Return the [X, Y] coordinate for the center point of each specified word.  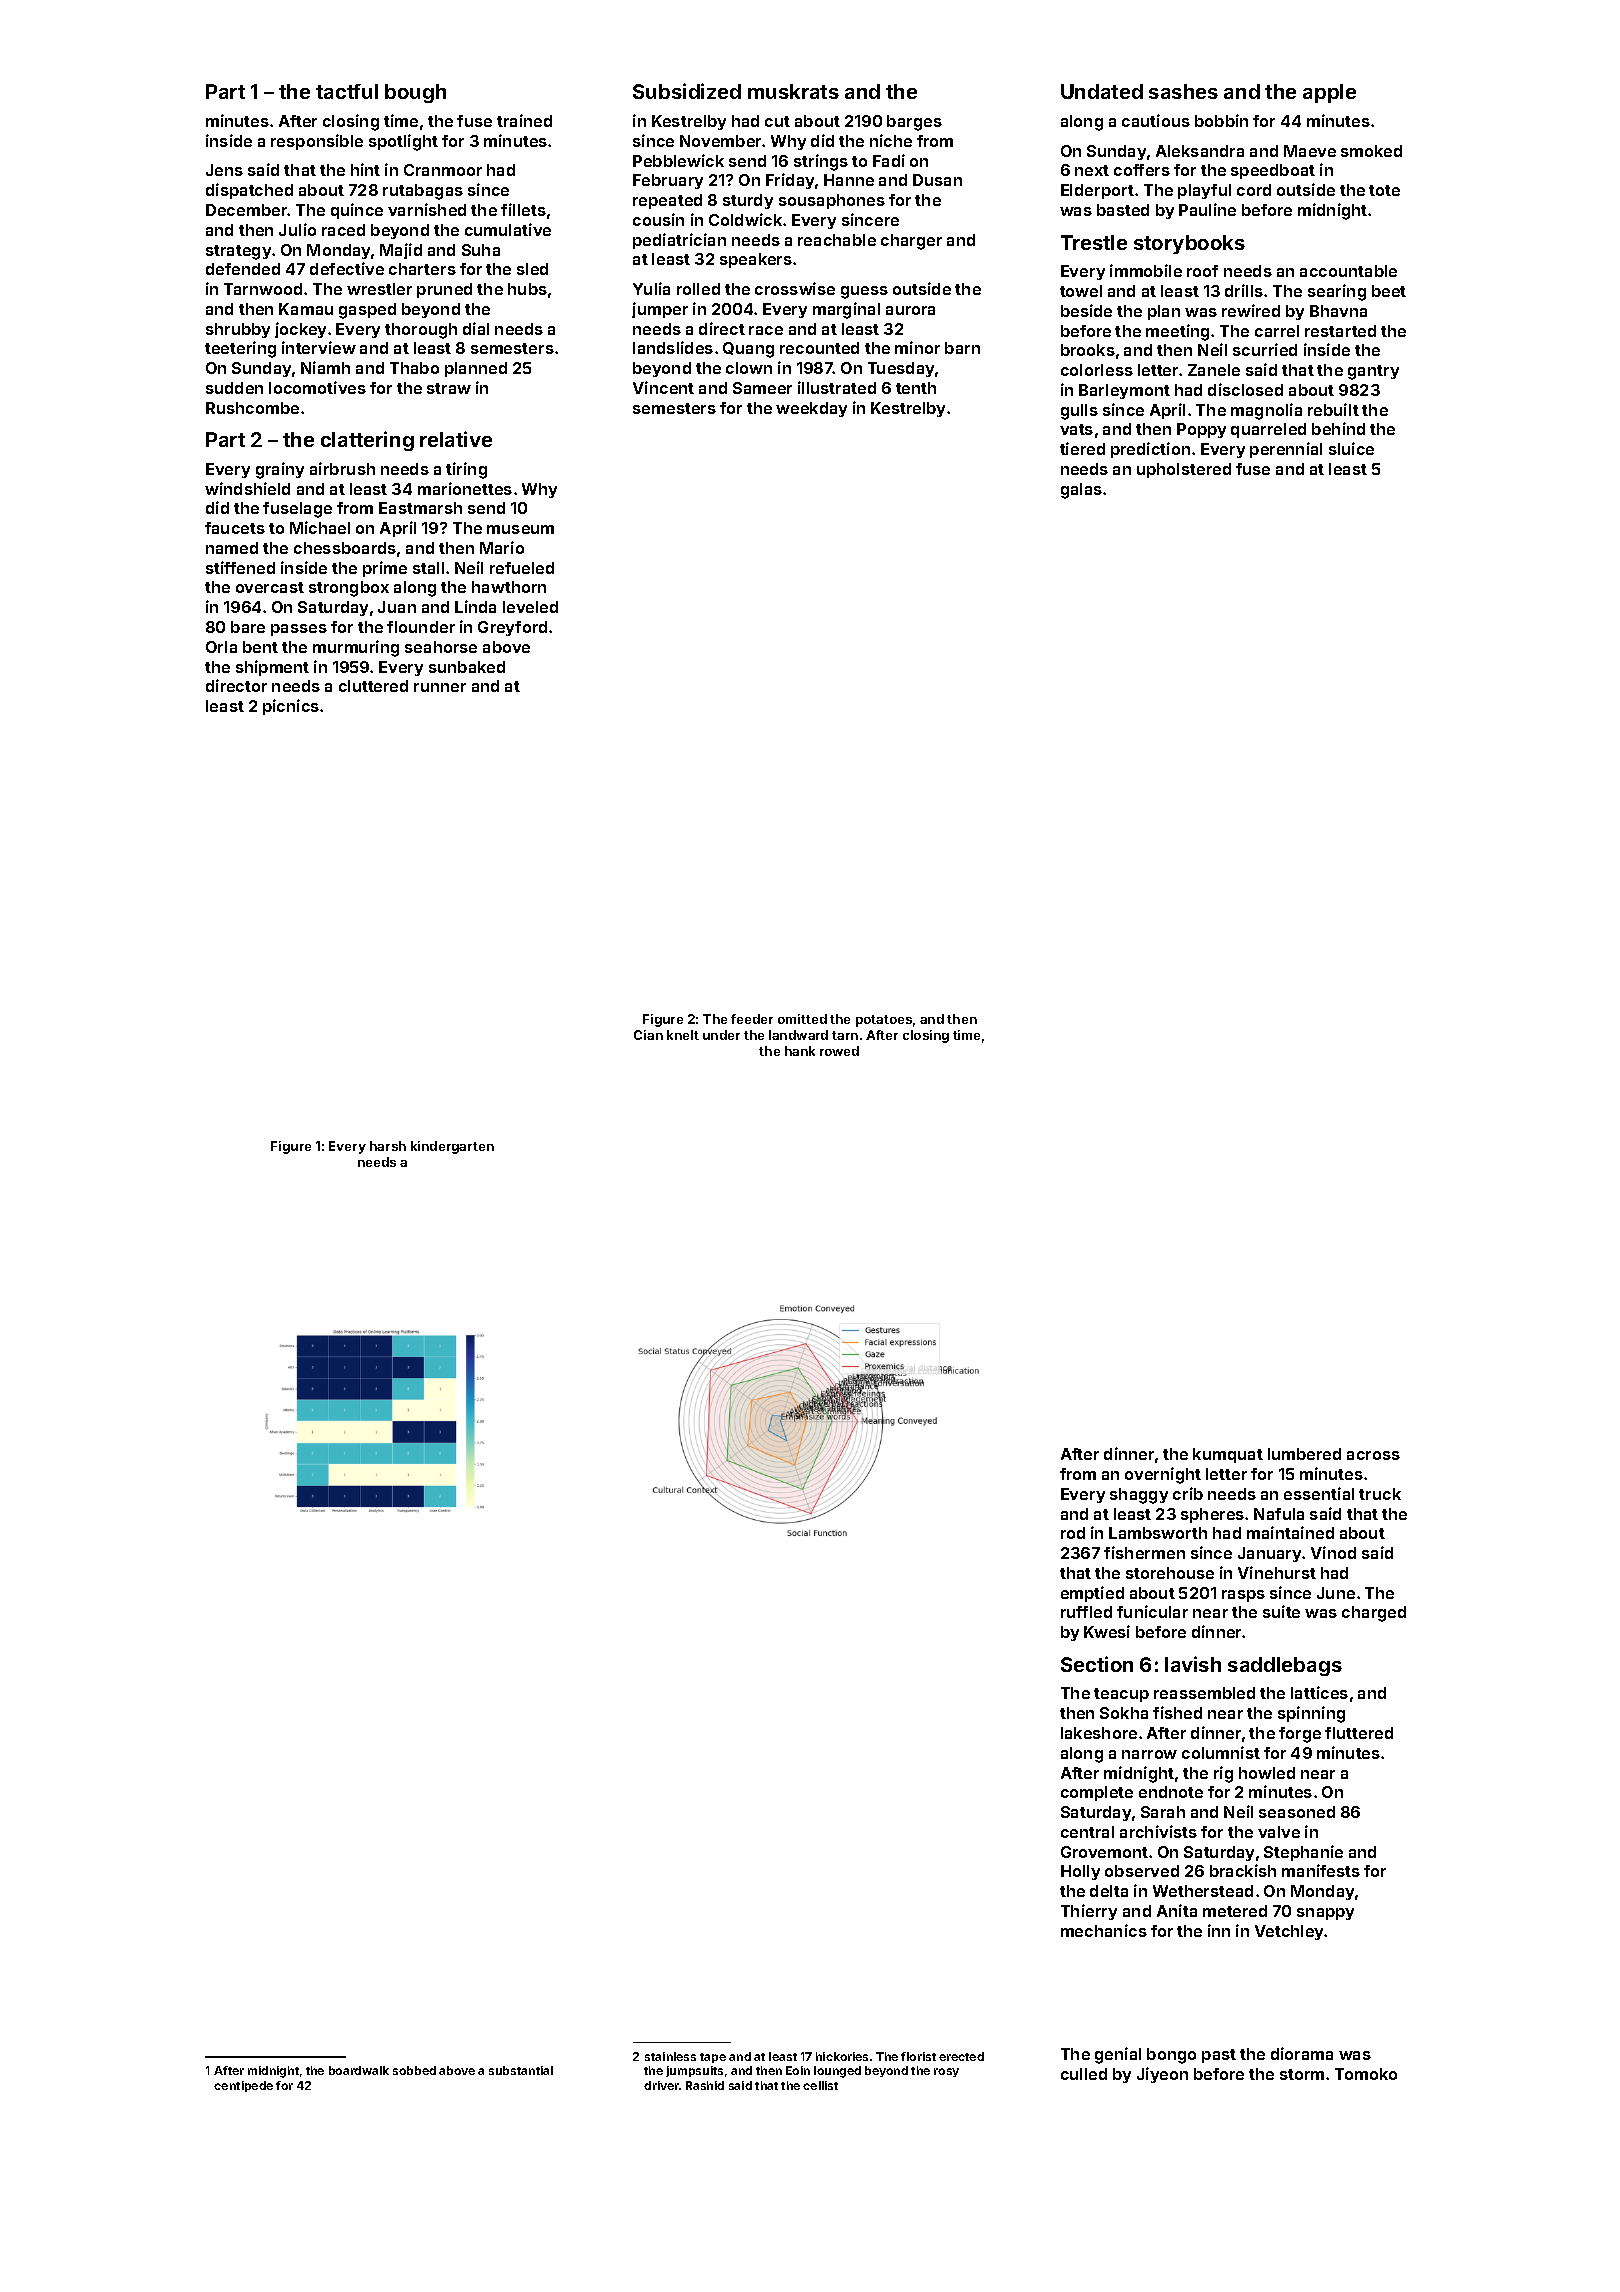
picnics [291, 707]
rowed [839, 1051]
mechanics [1104, 1930]
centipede [243, 2086]
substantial [521, 2070]
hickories [842, 2056]
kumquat [1228, 1455]
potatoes [884, 1021]
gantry [1373, 372]
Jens [224, 170]
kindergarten [452, 1147]
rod [1073, 1533]
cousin [658, 219]
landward [798, 1035]
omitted [802, 1019]
